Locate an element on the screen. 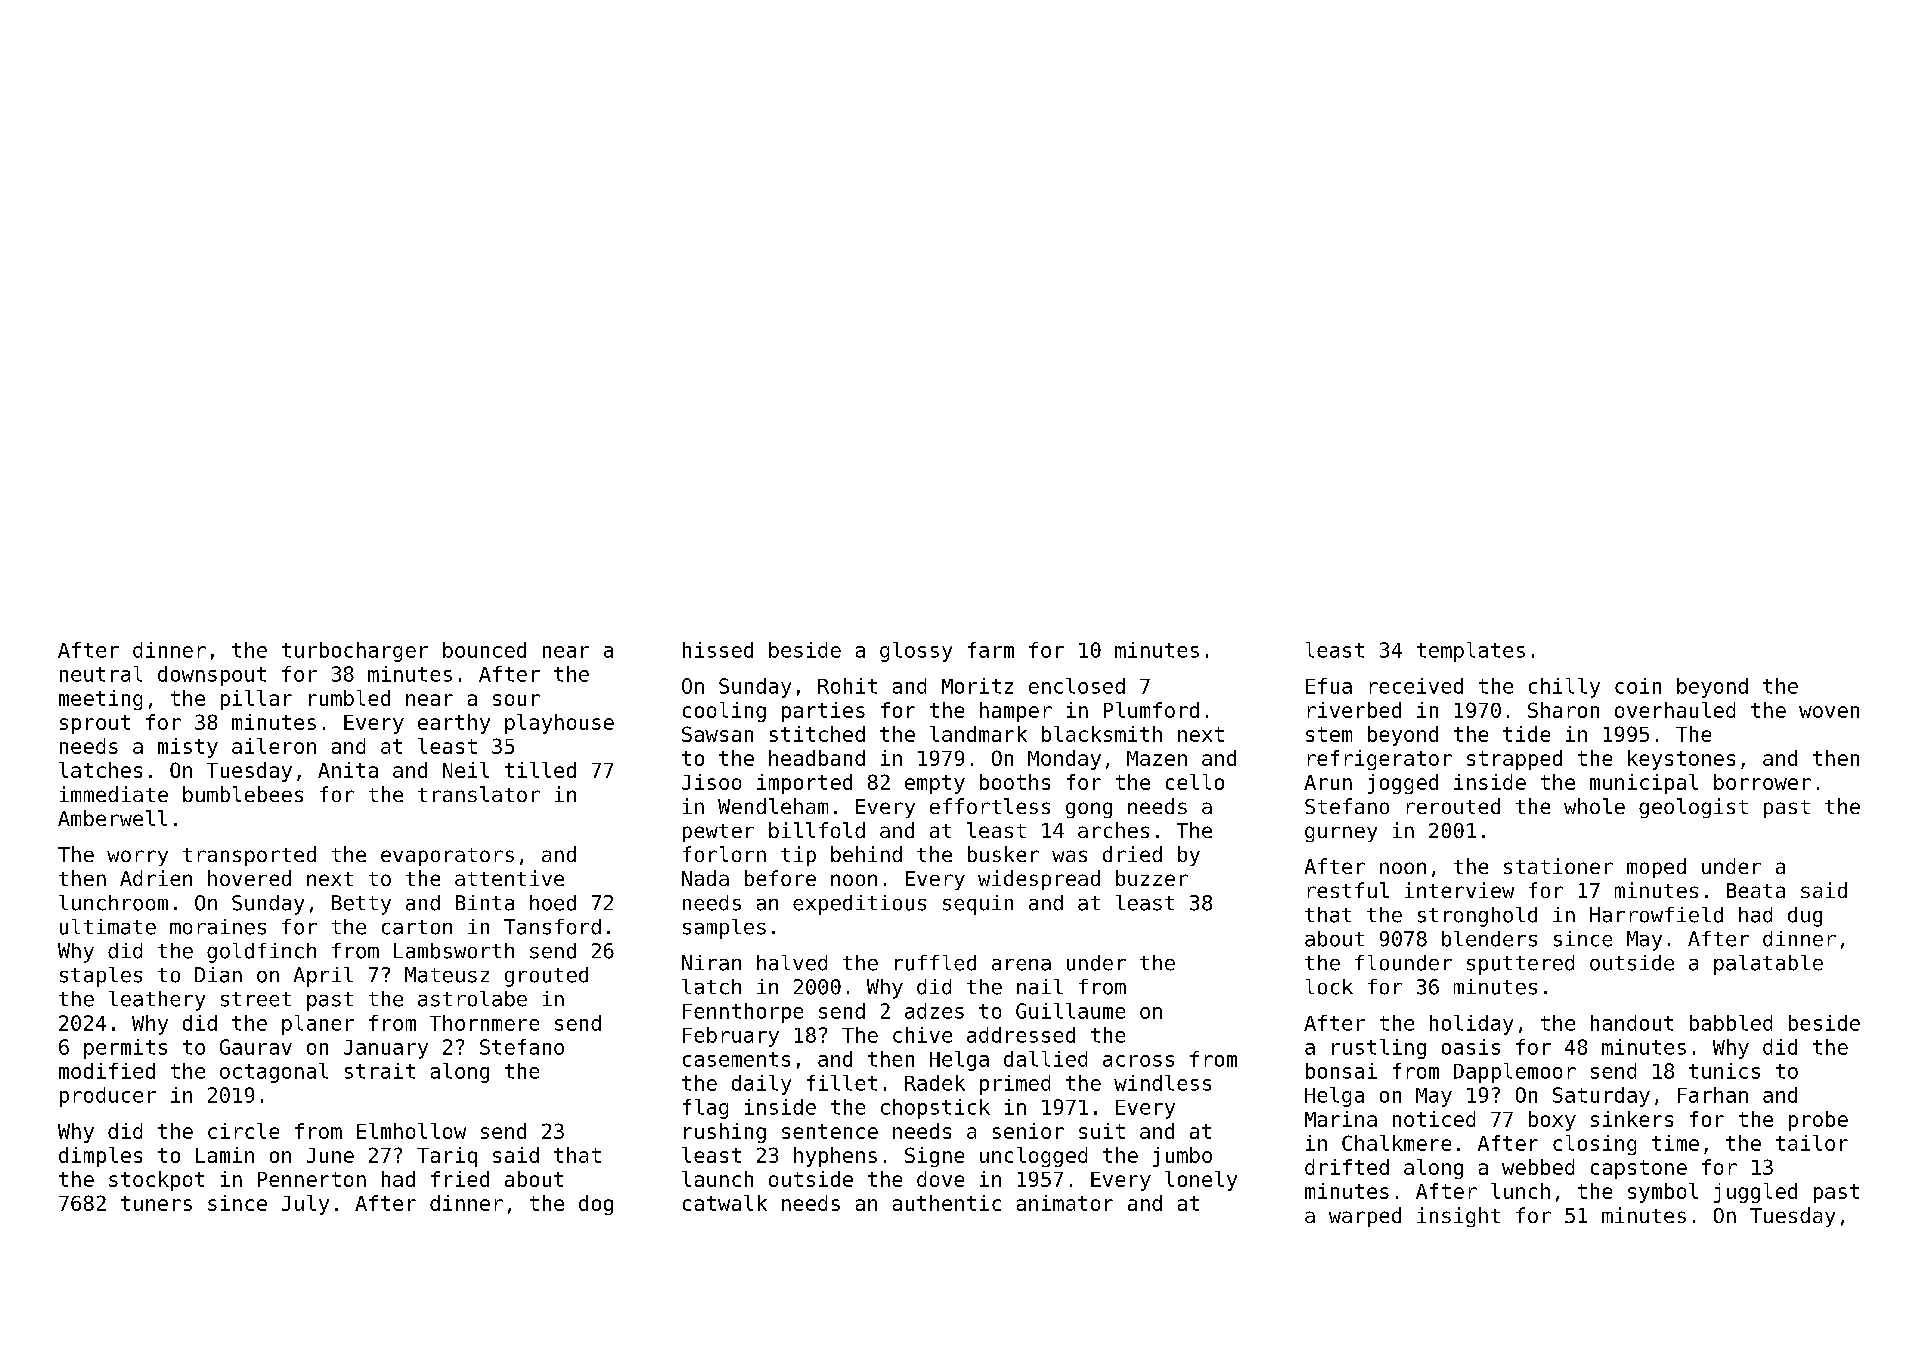 This screenshot has height=1360, width=1924. keystones is located at coordinates (1681, 760).
